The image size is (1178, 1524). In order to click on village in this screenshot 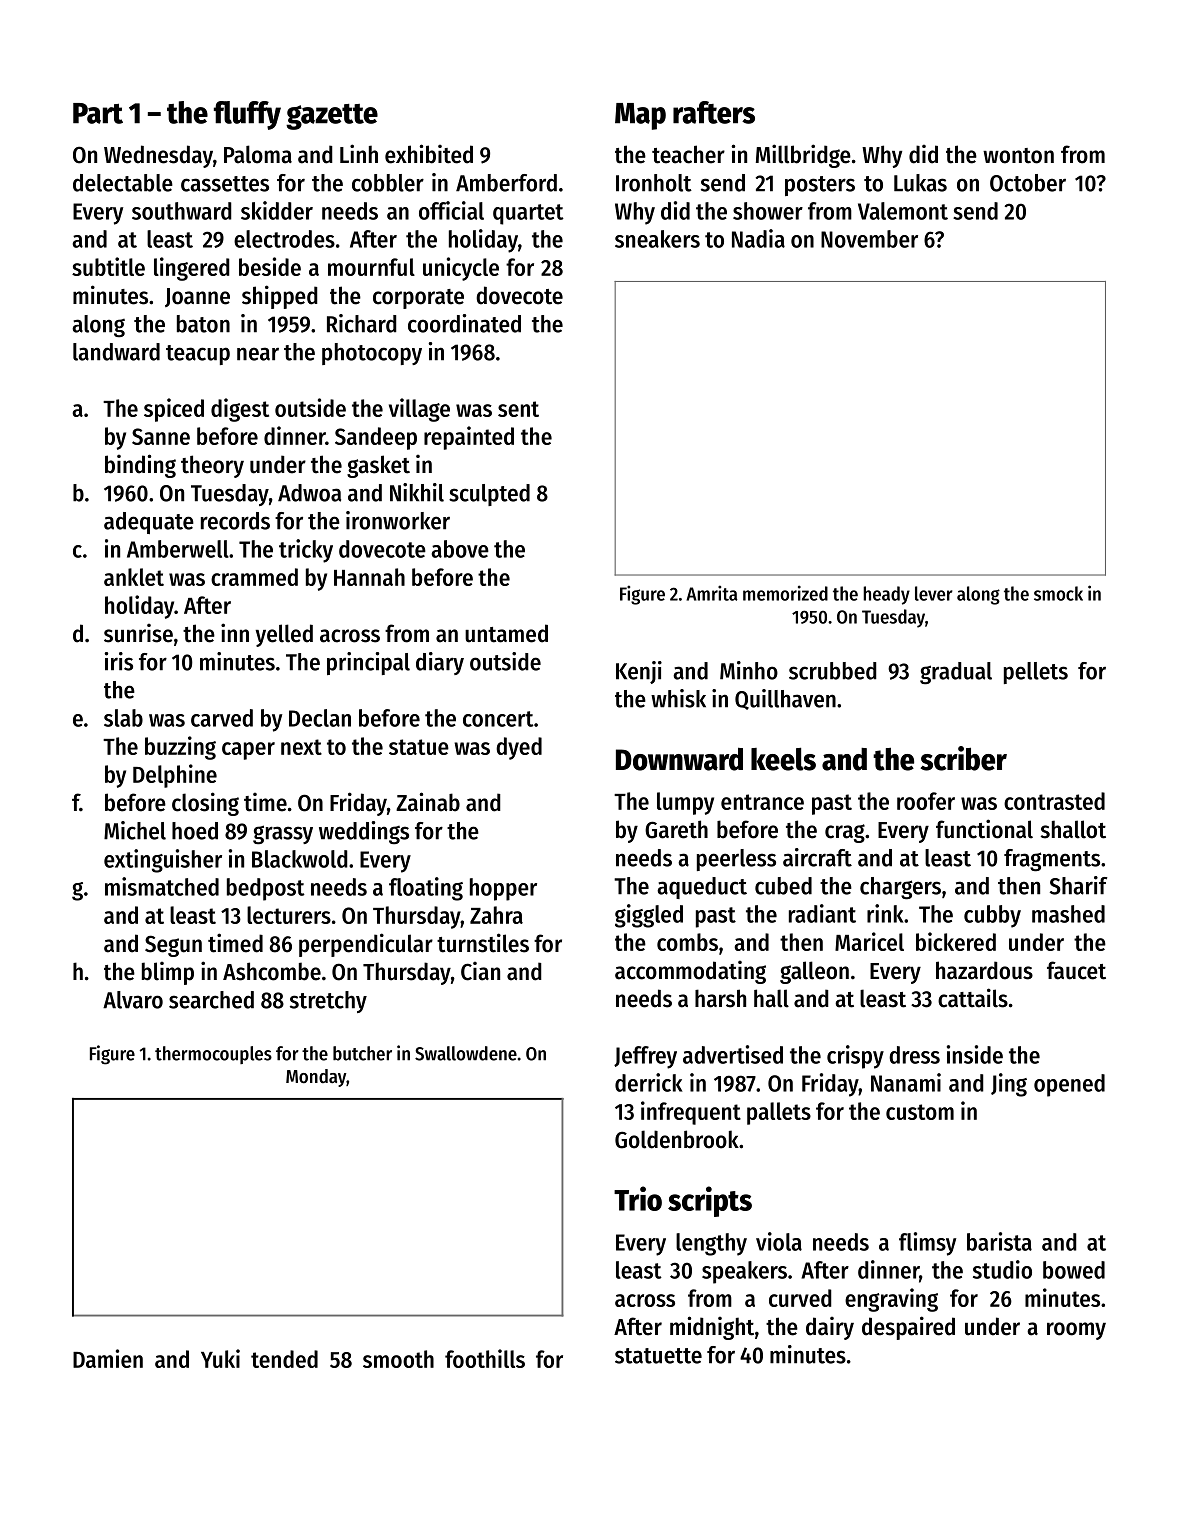, I will do `click(419, 410)`.
